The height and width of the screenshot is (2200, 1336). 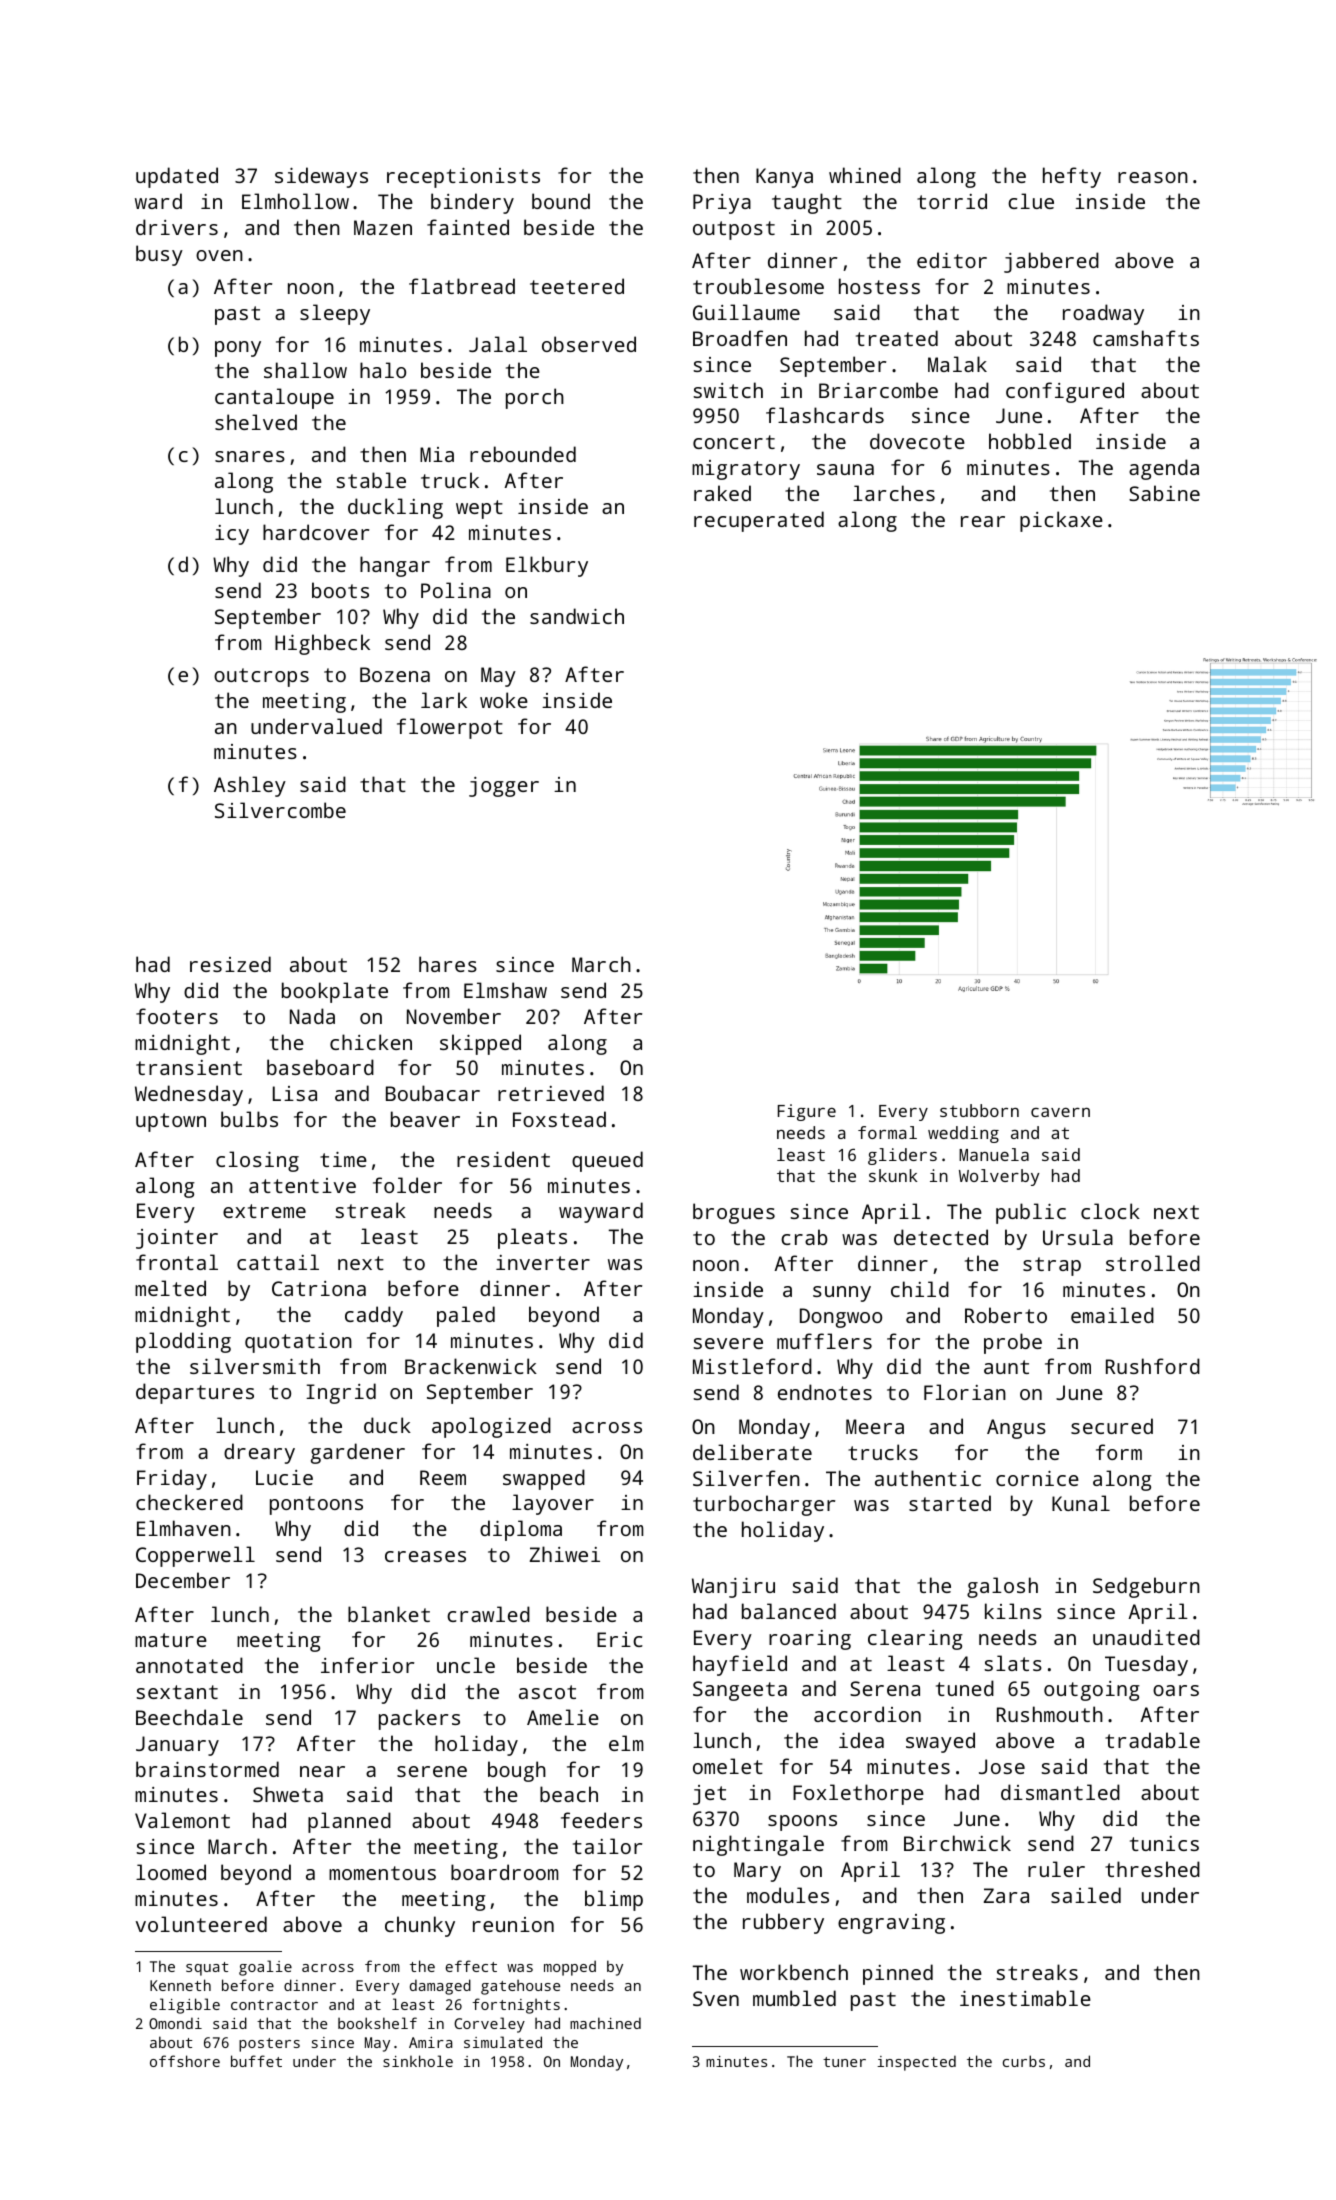 What do you see at coordinates (383, 370) in the screenshot?
I see `halo` at bounding box center [383, 370].
